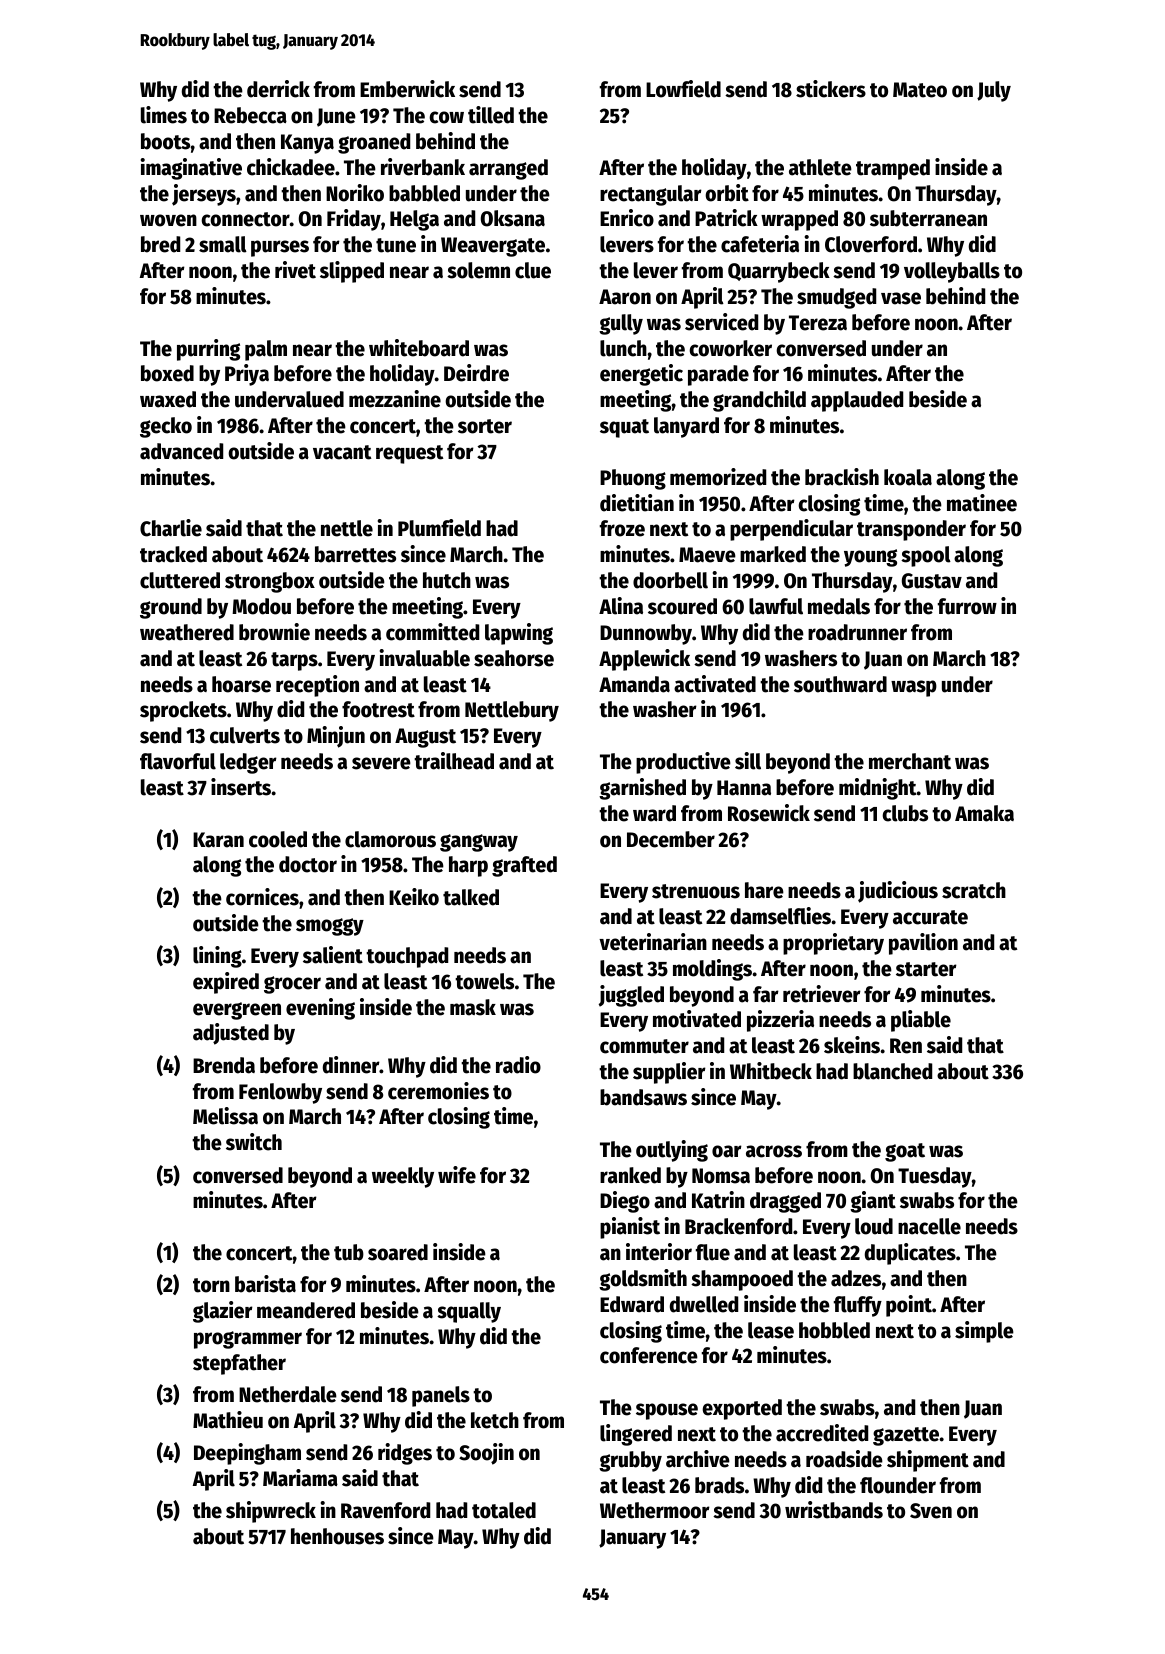  I want to click on subterranean, so click(928, 218).
